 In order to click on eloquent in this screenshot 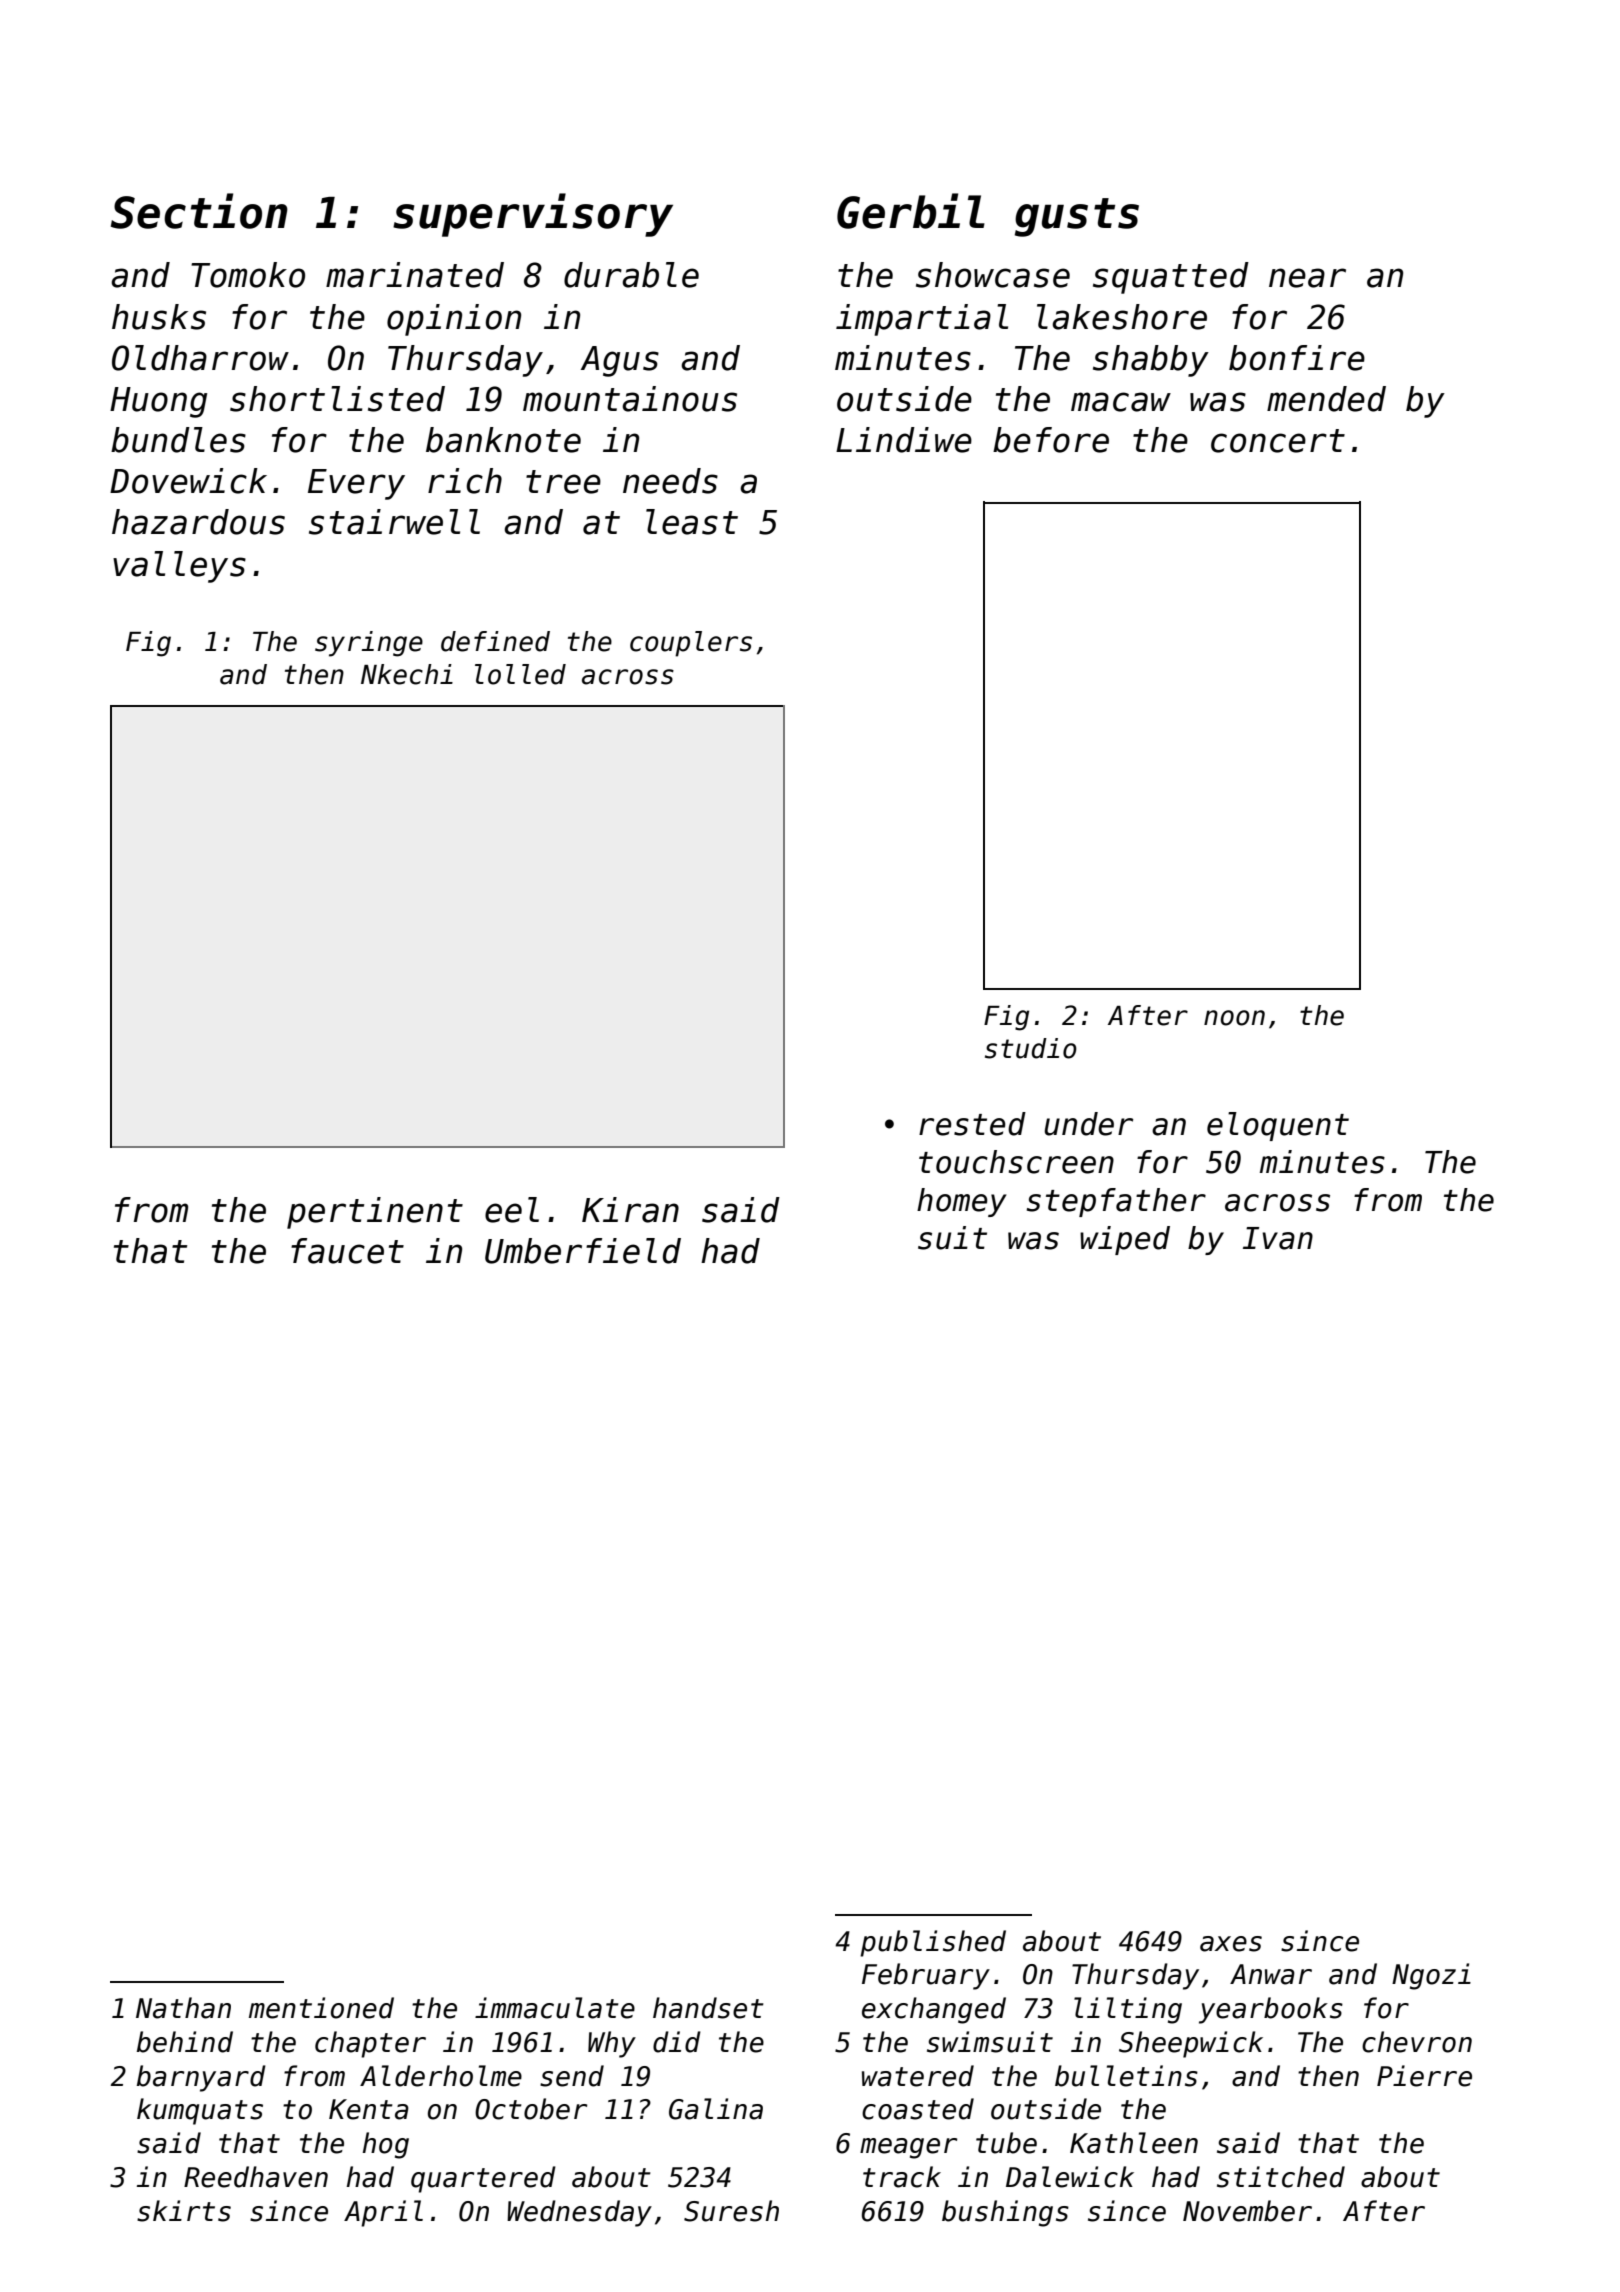, I will do `click(1278, 1126)`.
